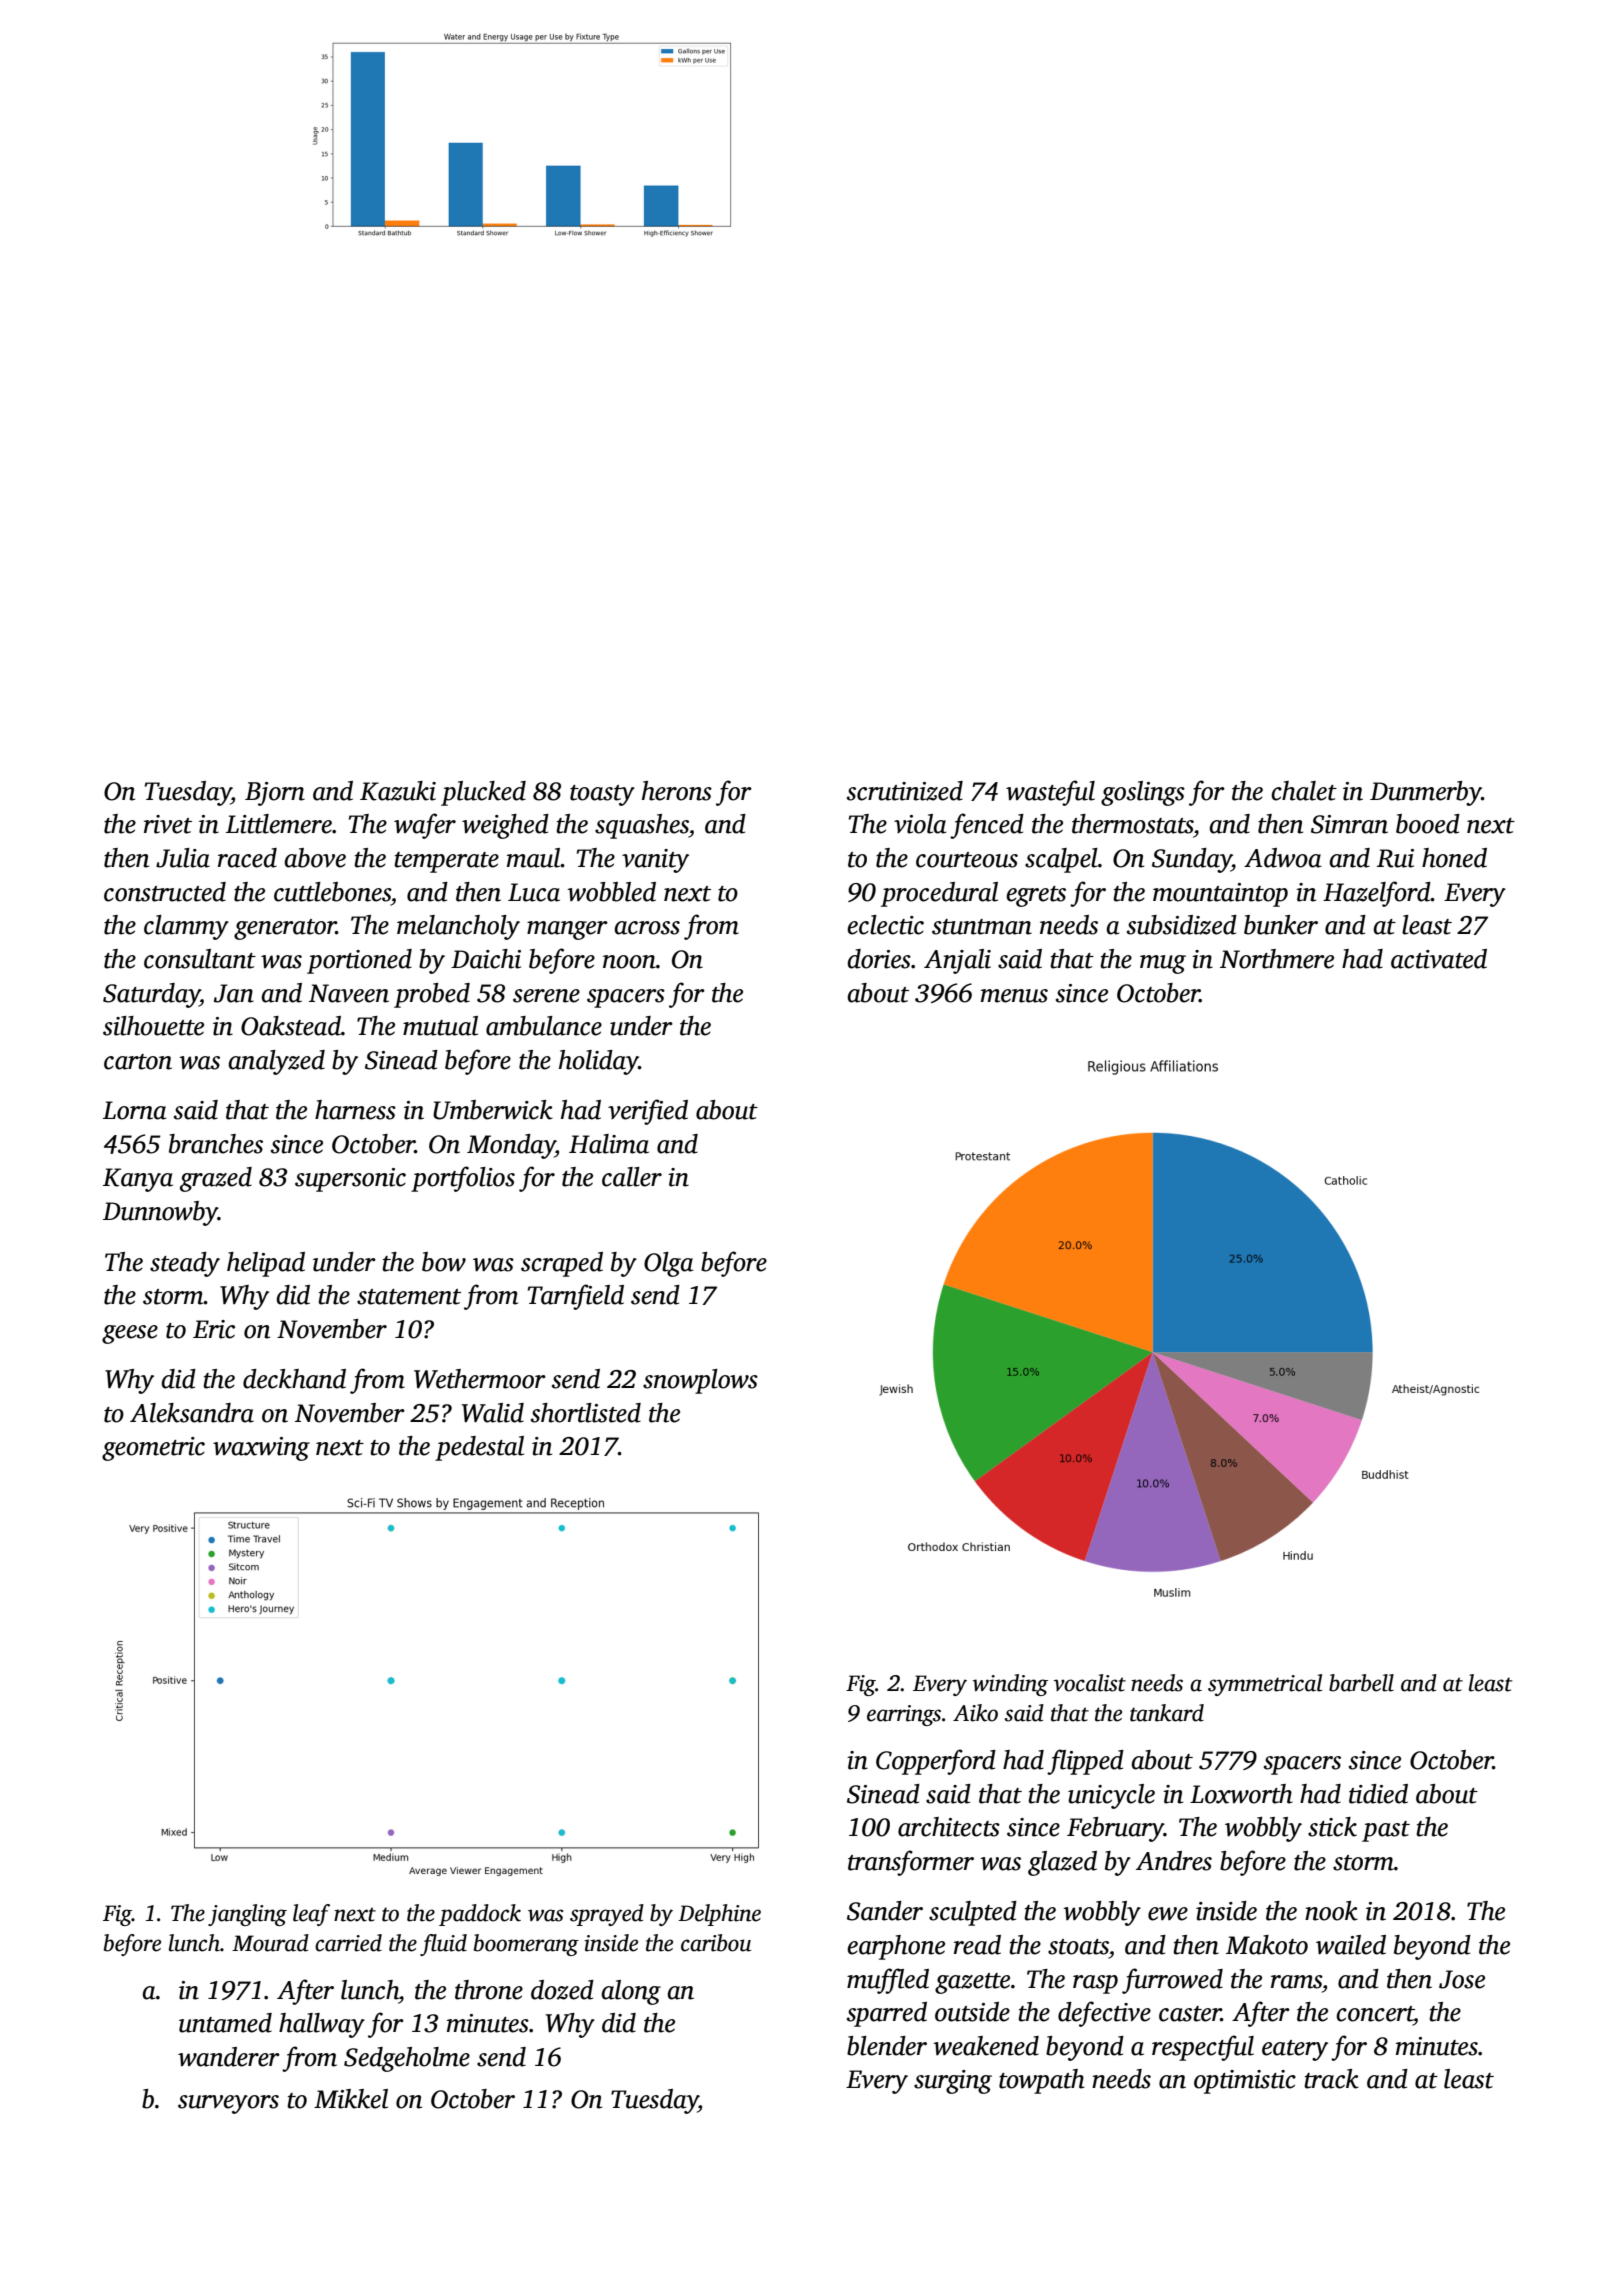  Describe the element at coordinates (351, 2099) in the page. I see `Mikkel` at that location.
